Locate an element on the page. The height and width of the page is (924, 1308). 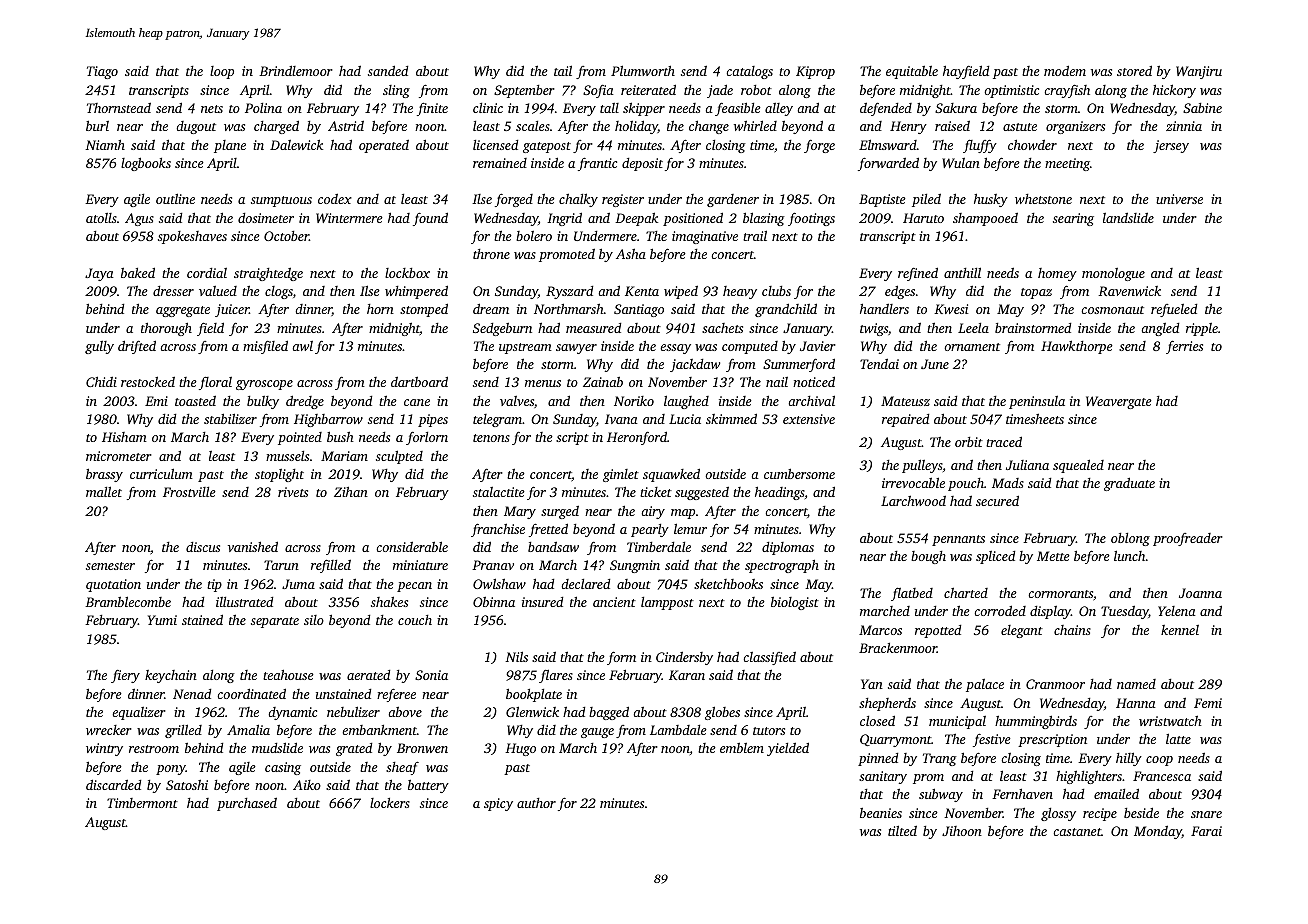
sling is located at coordinates (396, 91).
